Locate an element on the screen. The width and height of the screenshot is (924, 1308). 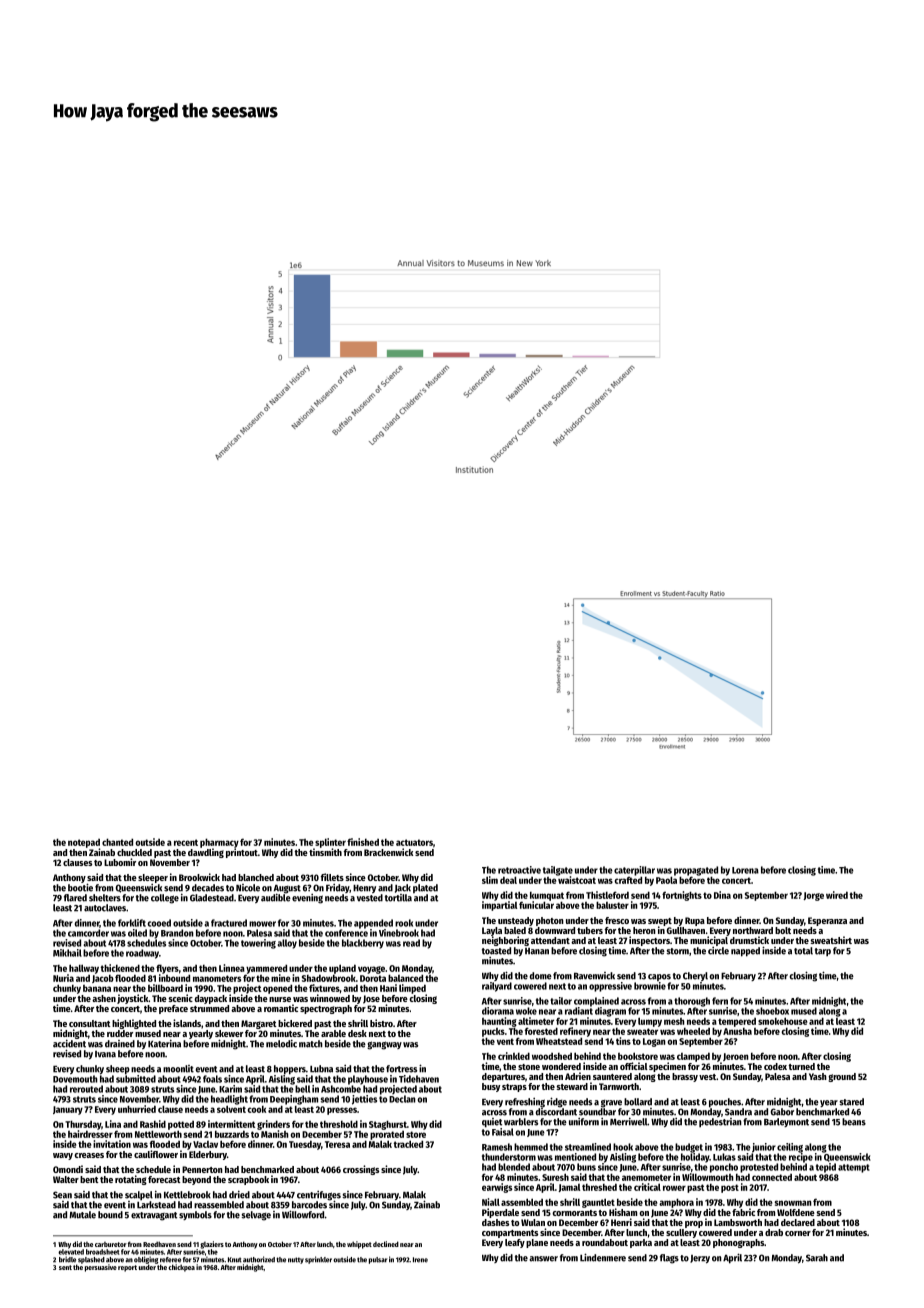
actuators is located at coordinates (414, 842).
